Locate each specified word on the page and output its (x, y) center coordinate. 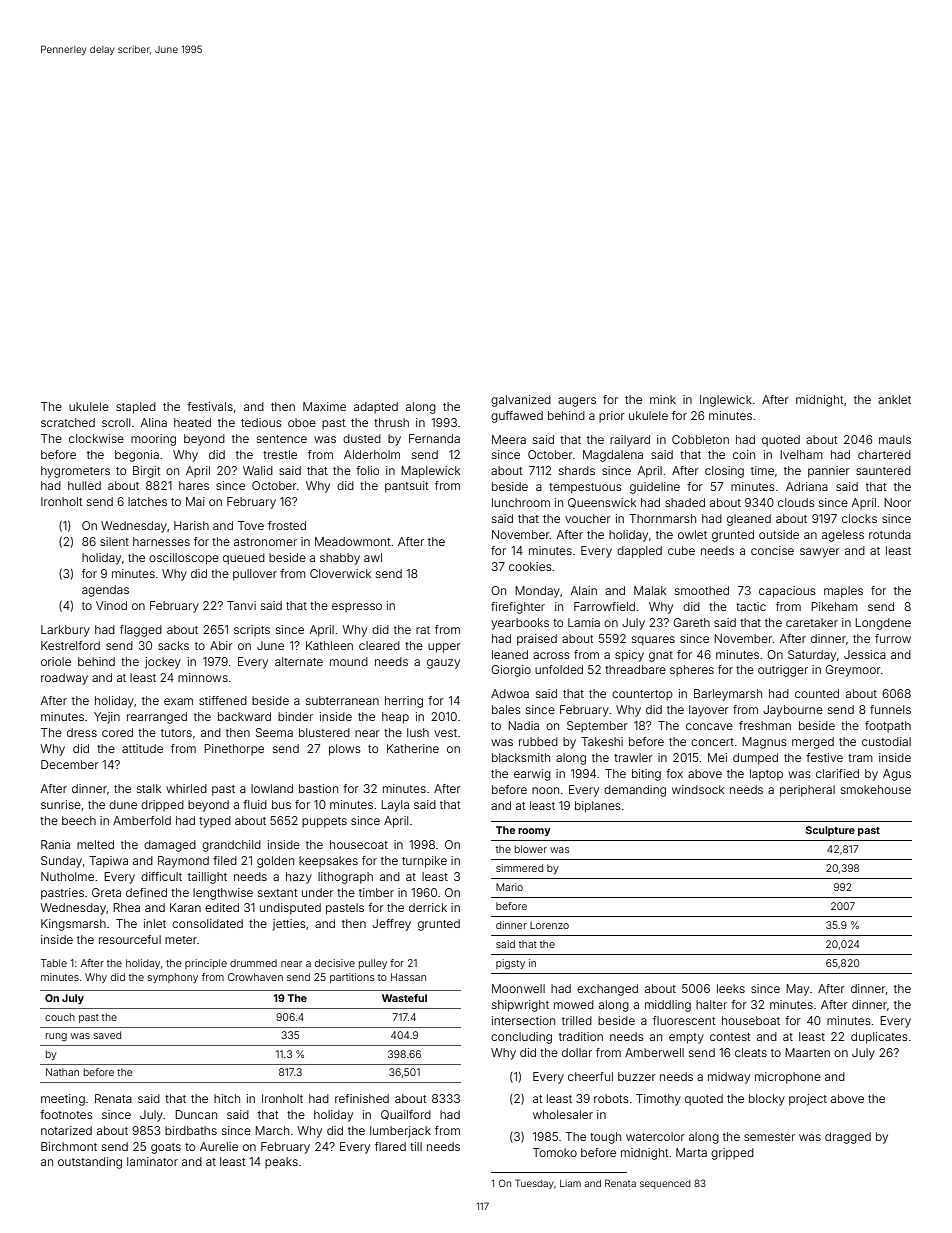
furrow (893, 638)
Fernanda (434, 438)
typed (215, 822)
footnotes (66, 1114)
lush (418, 732)
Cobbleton (700, 439)
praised (537, 640)
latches (147, 501)
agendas (105, 591)
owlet (692, 534)
